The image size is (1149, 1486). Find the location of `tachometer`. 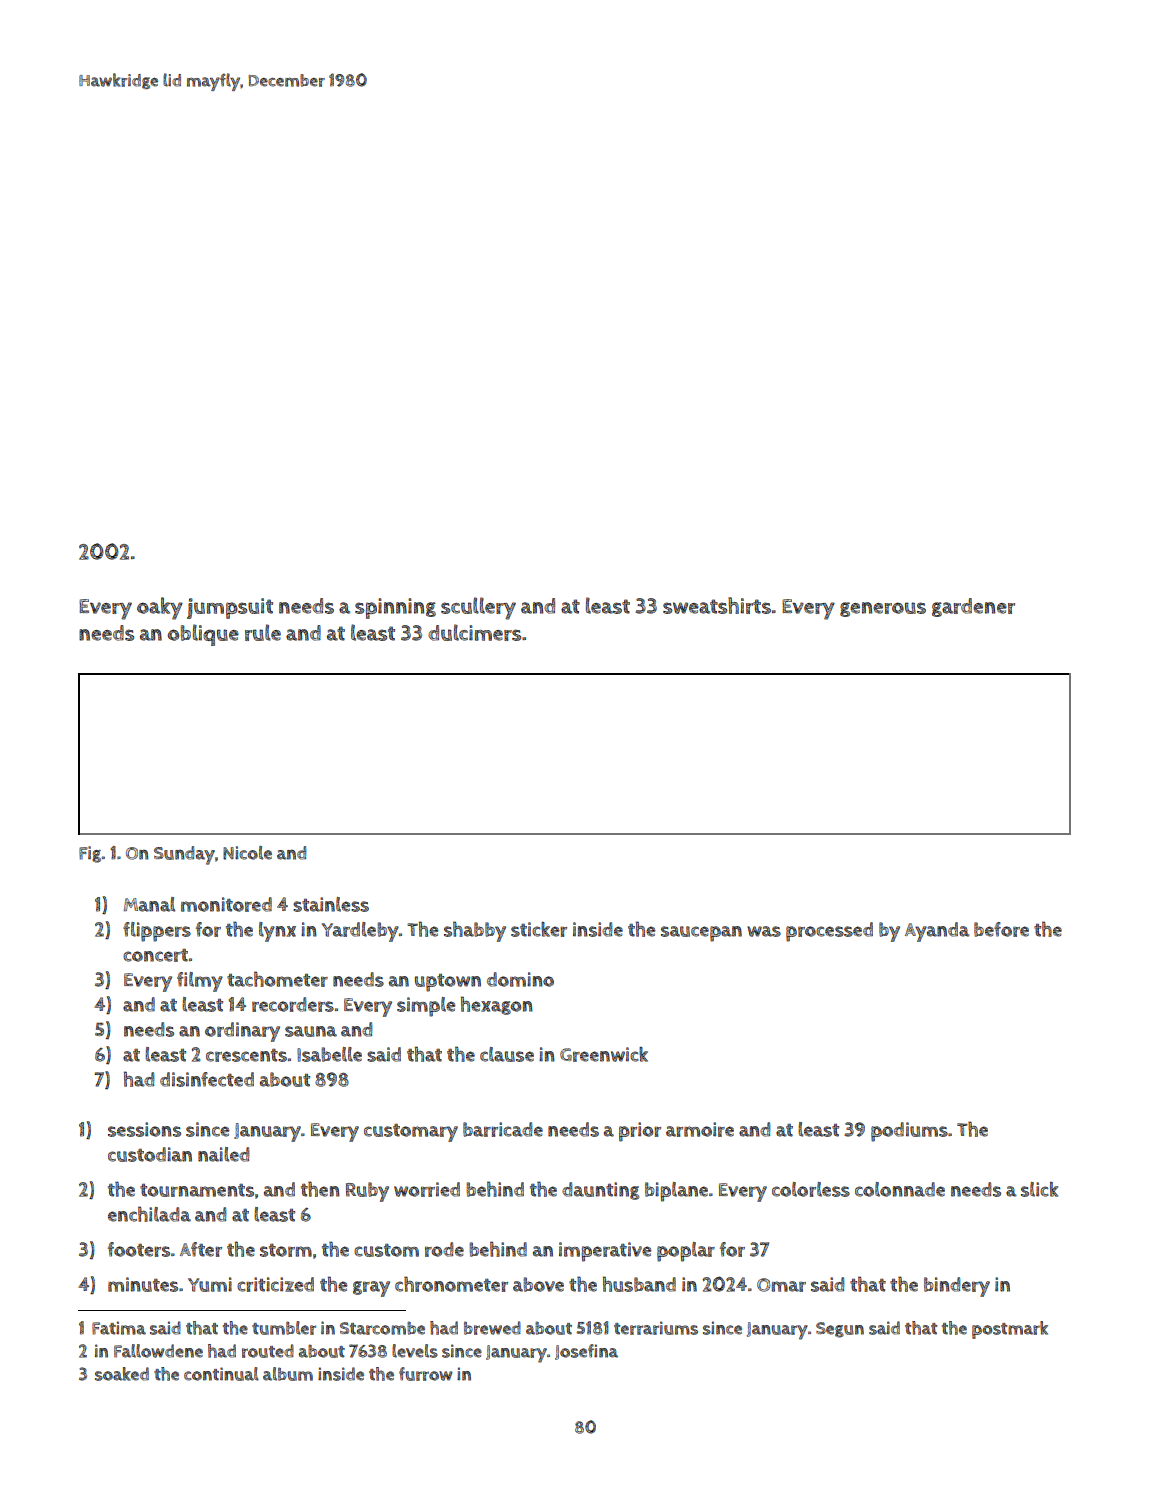

tachometer is located at coordinates (277, 979).
